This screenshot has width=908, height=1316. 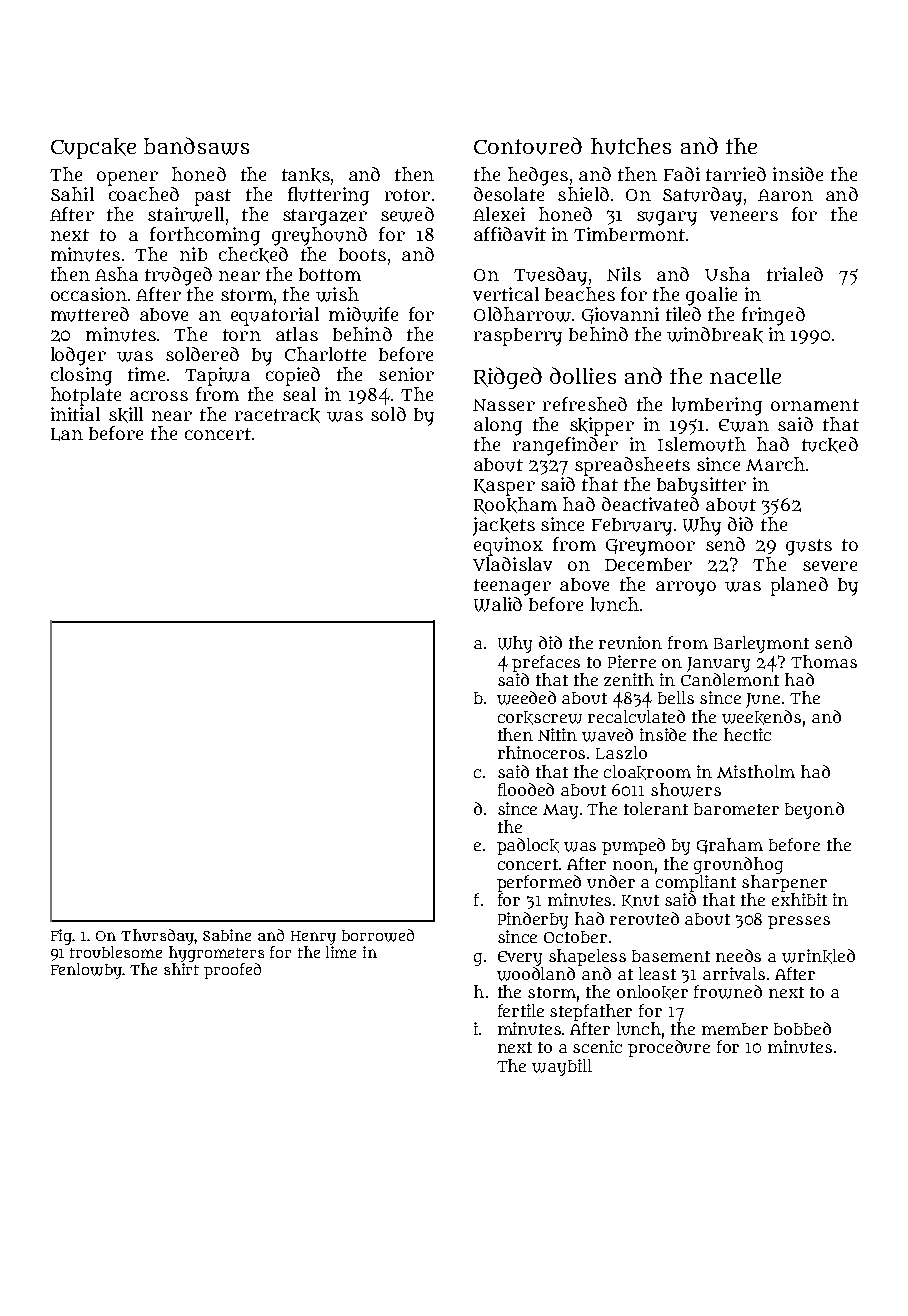 What do you see at coordinates (631, 146) in the screenshot?
I see `hutches` at bounding box center [631, 146].
